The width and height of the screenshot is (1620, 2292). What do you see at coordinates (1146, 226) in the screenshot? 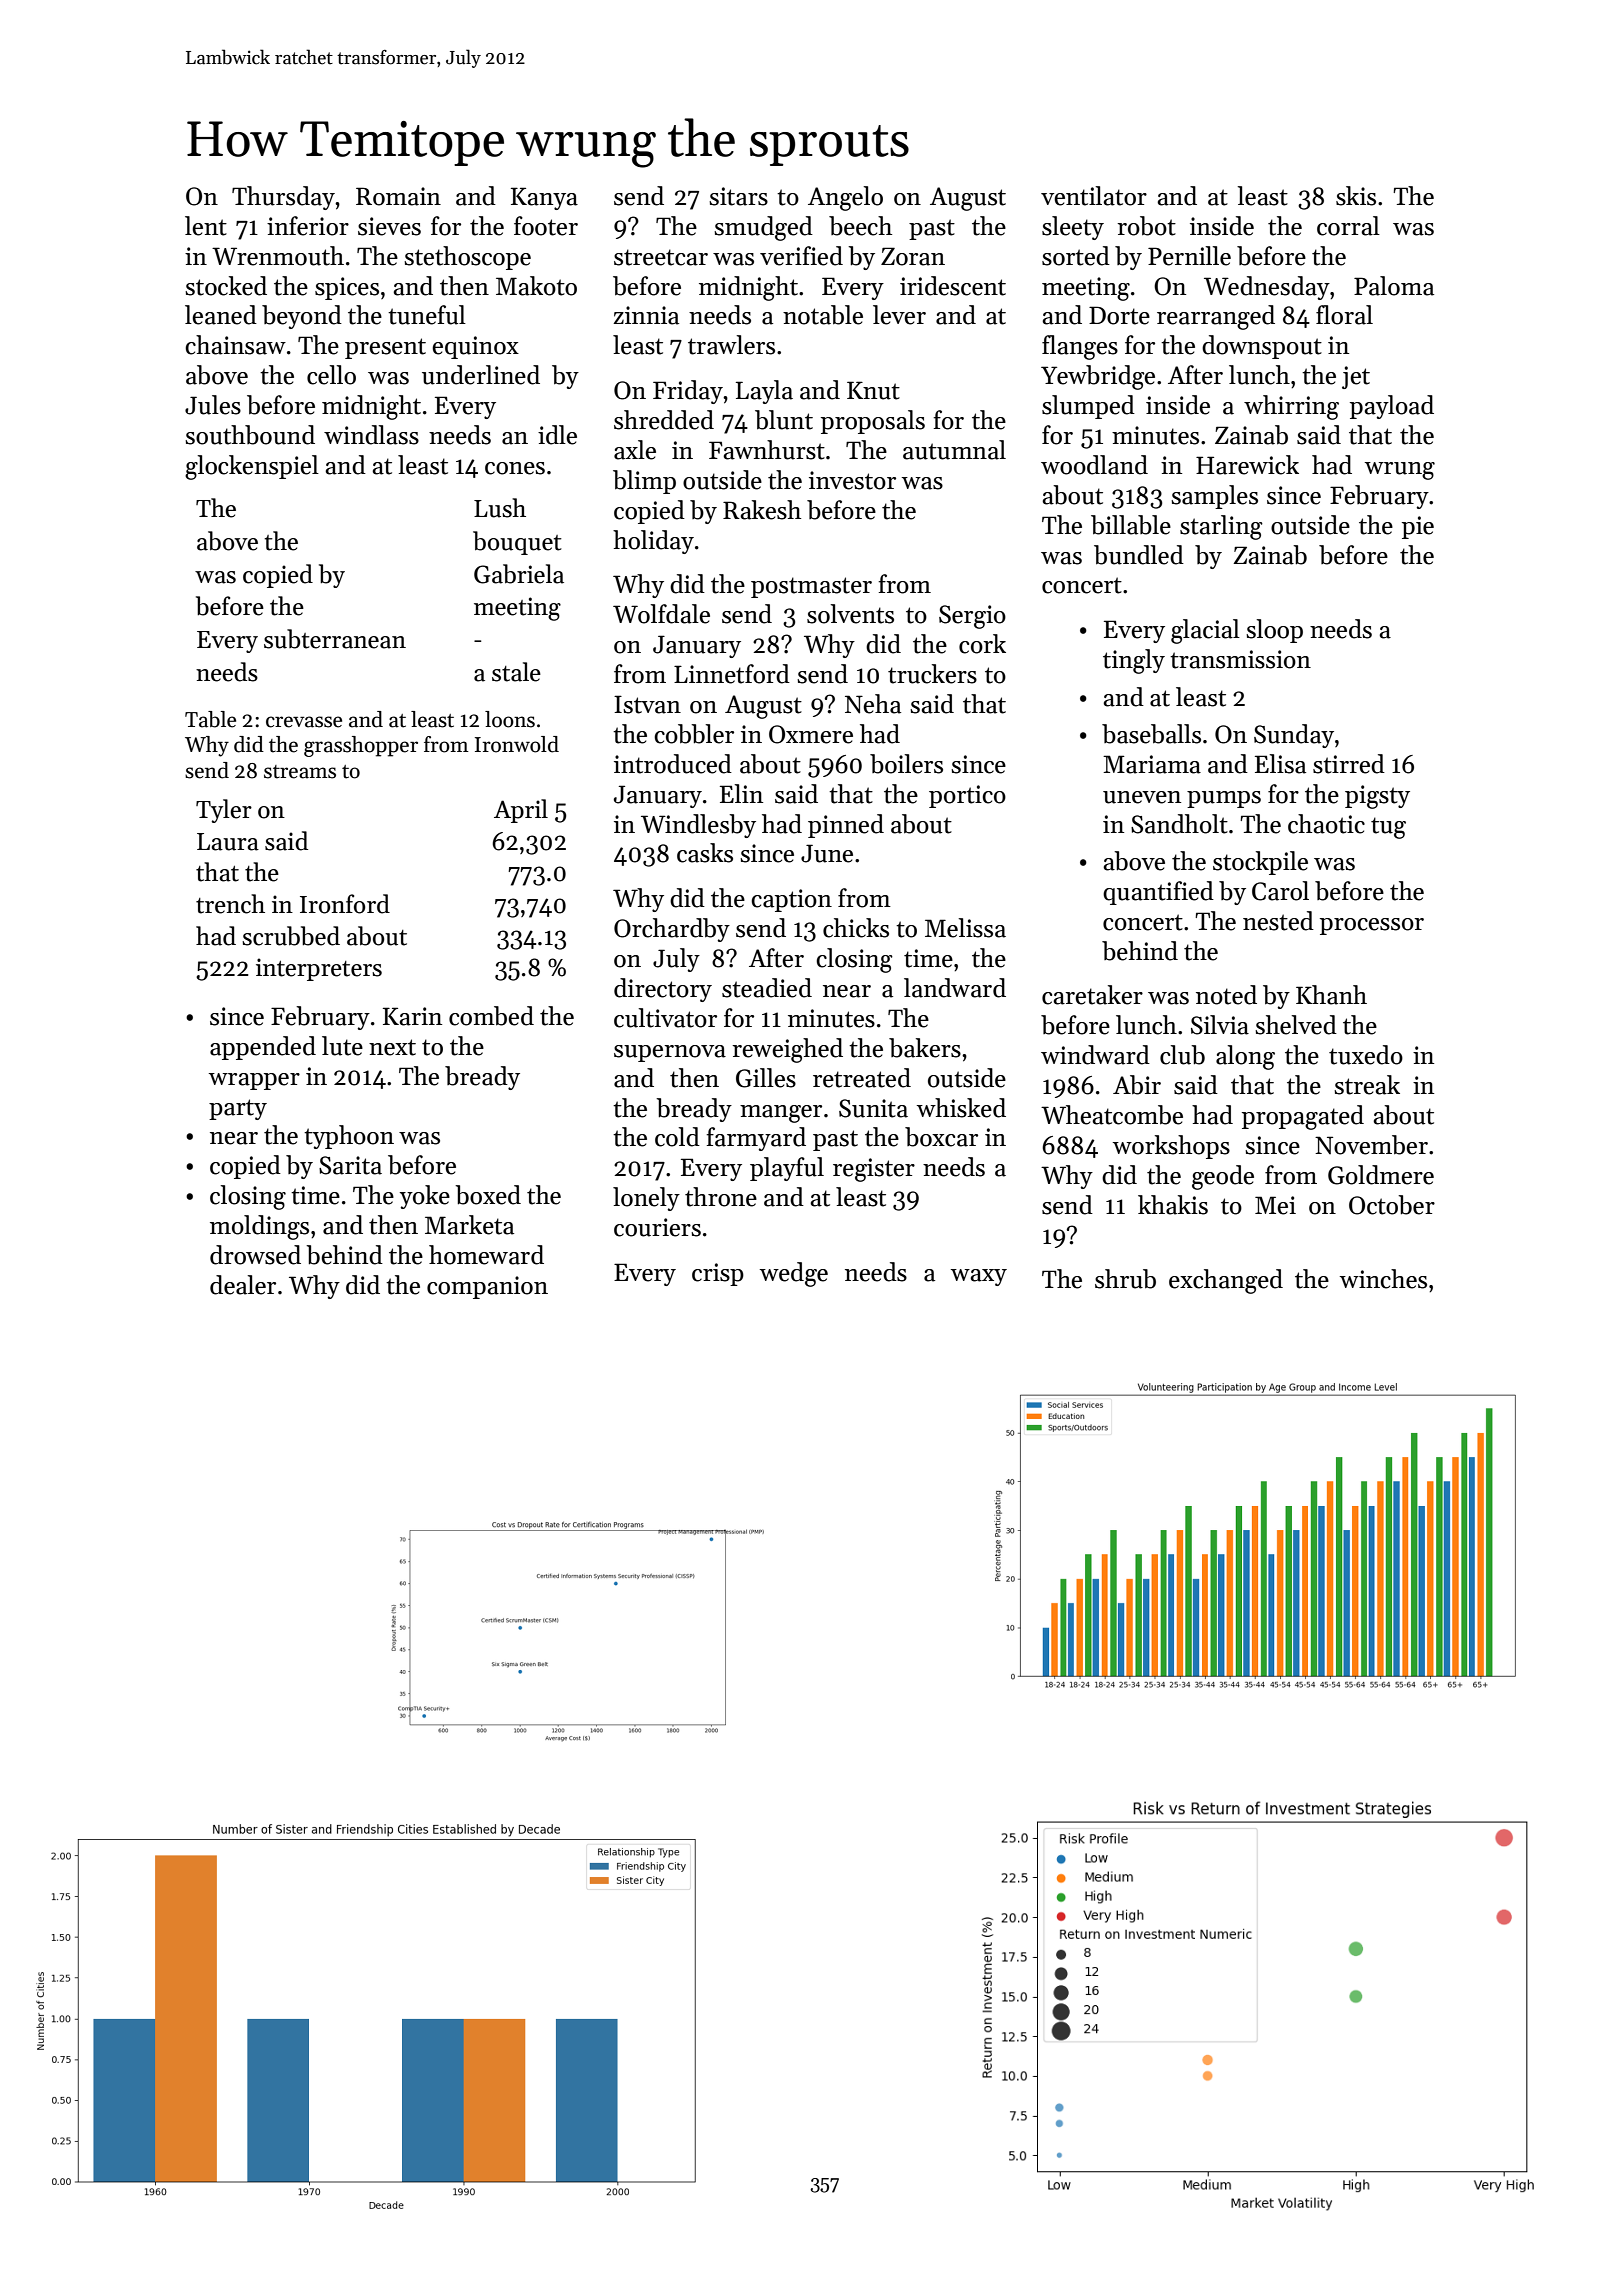
I see `robot` at bounding box center [1146, 226].
